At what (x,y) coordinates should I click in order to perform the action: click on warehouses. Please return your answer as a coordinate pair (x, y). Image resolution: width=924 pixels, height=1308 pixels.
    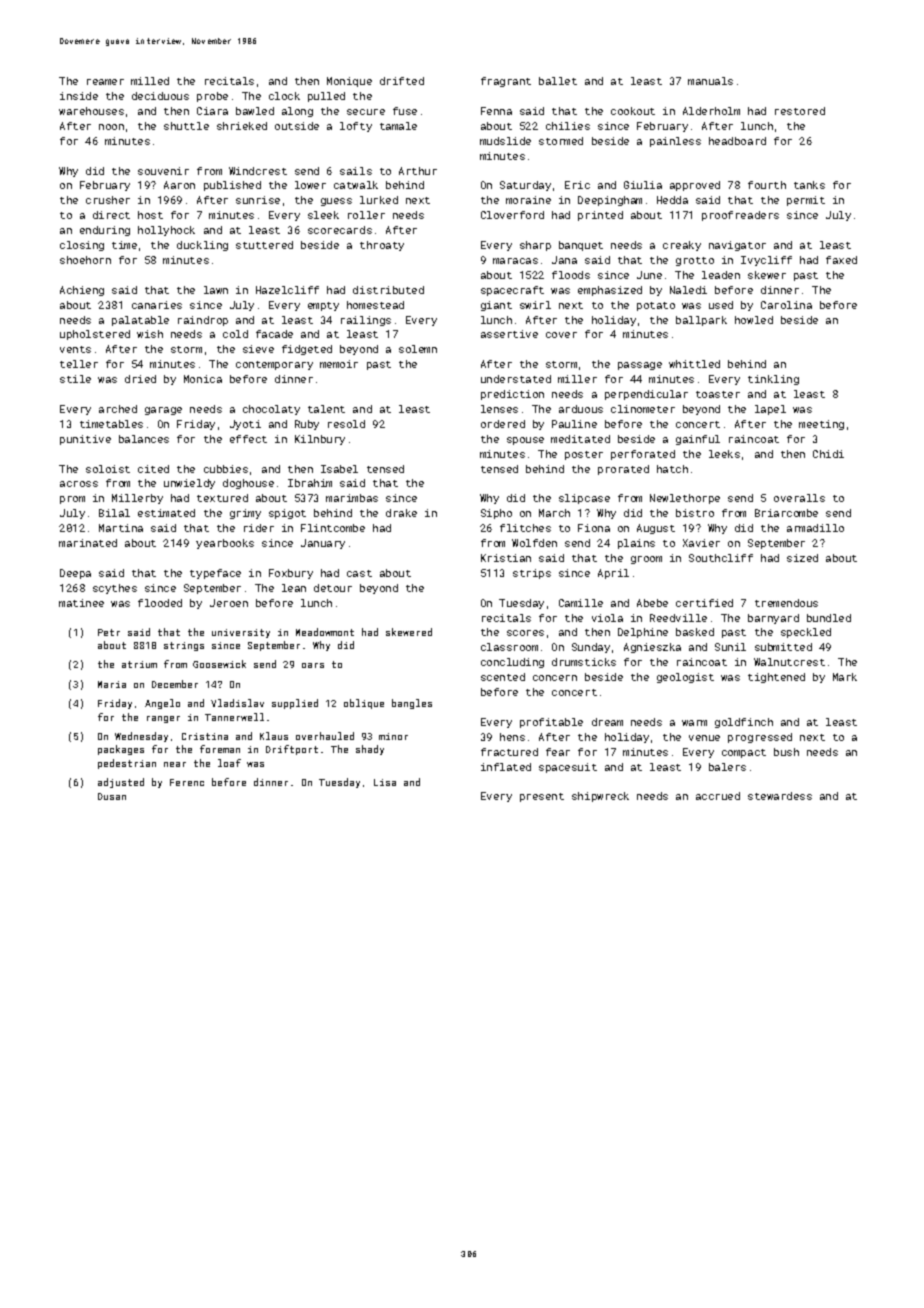
    Looking at the image, I should click on (91, 111).
